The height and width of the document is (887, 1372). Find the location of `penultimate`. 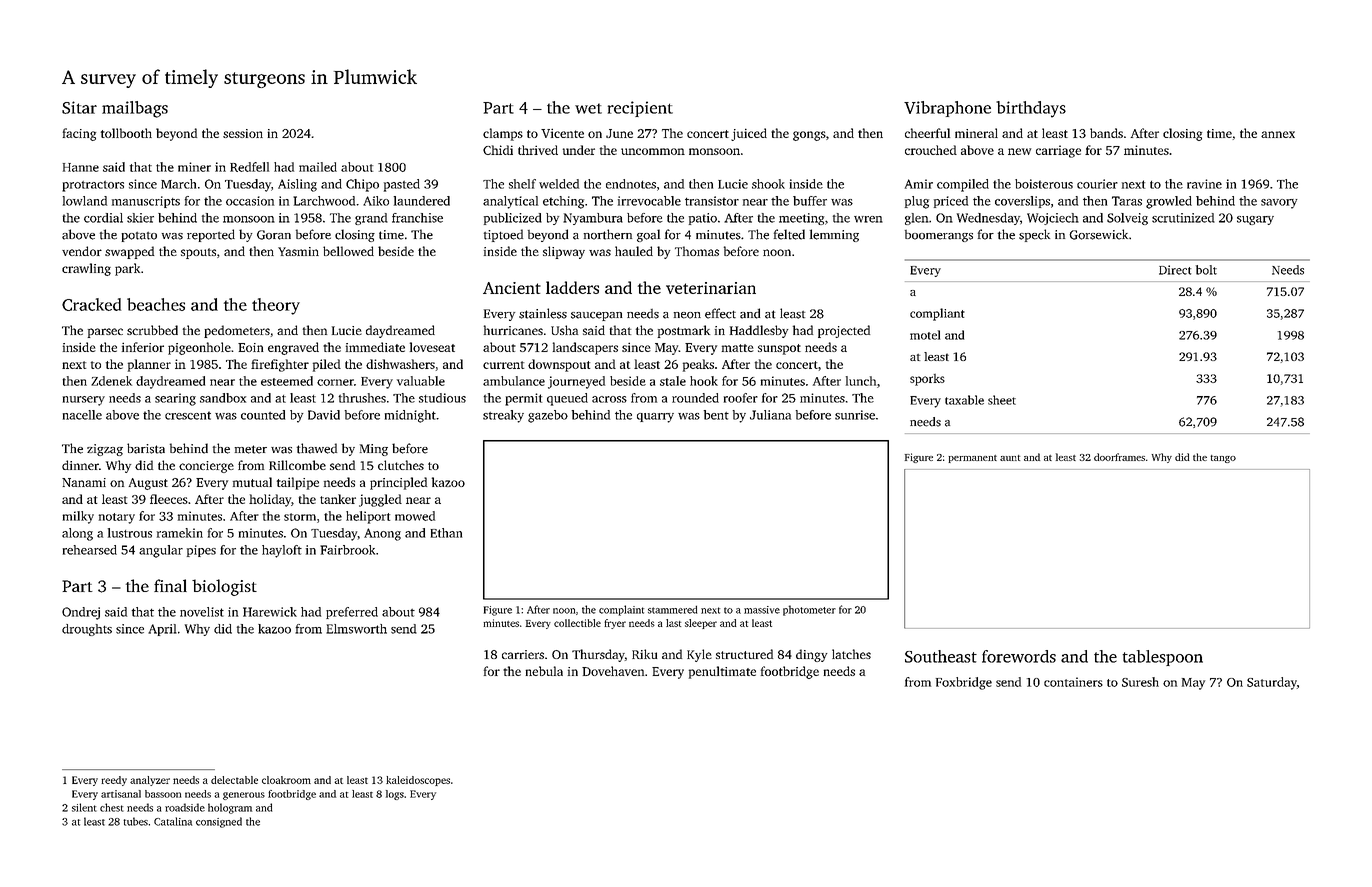

penultimate is located at coordinates (722, 672).
